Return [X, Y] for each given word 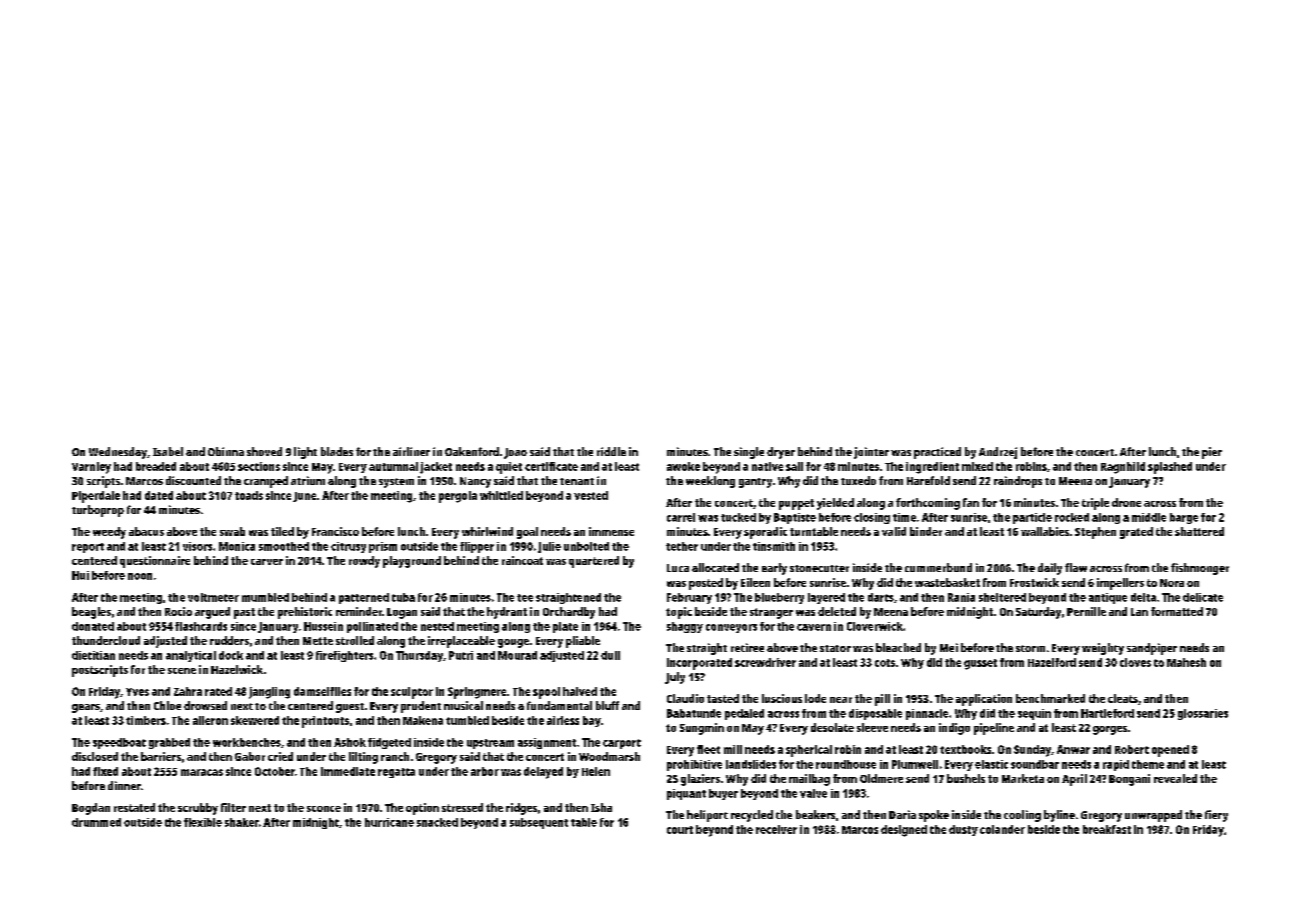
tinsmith [774, 546]
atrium [308, 480]
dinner [124, 785]
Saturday [1038, 613]
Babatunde [694, 713]
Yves [137, 692]
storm [1030, 648]
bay [592, 721]
